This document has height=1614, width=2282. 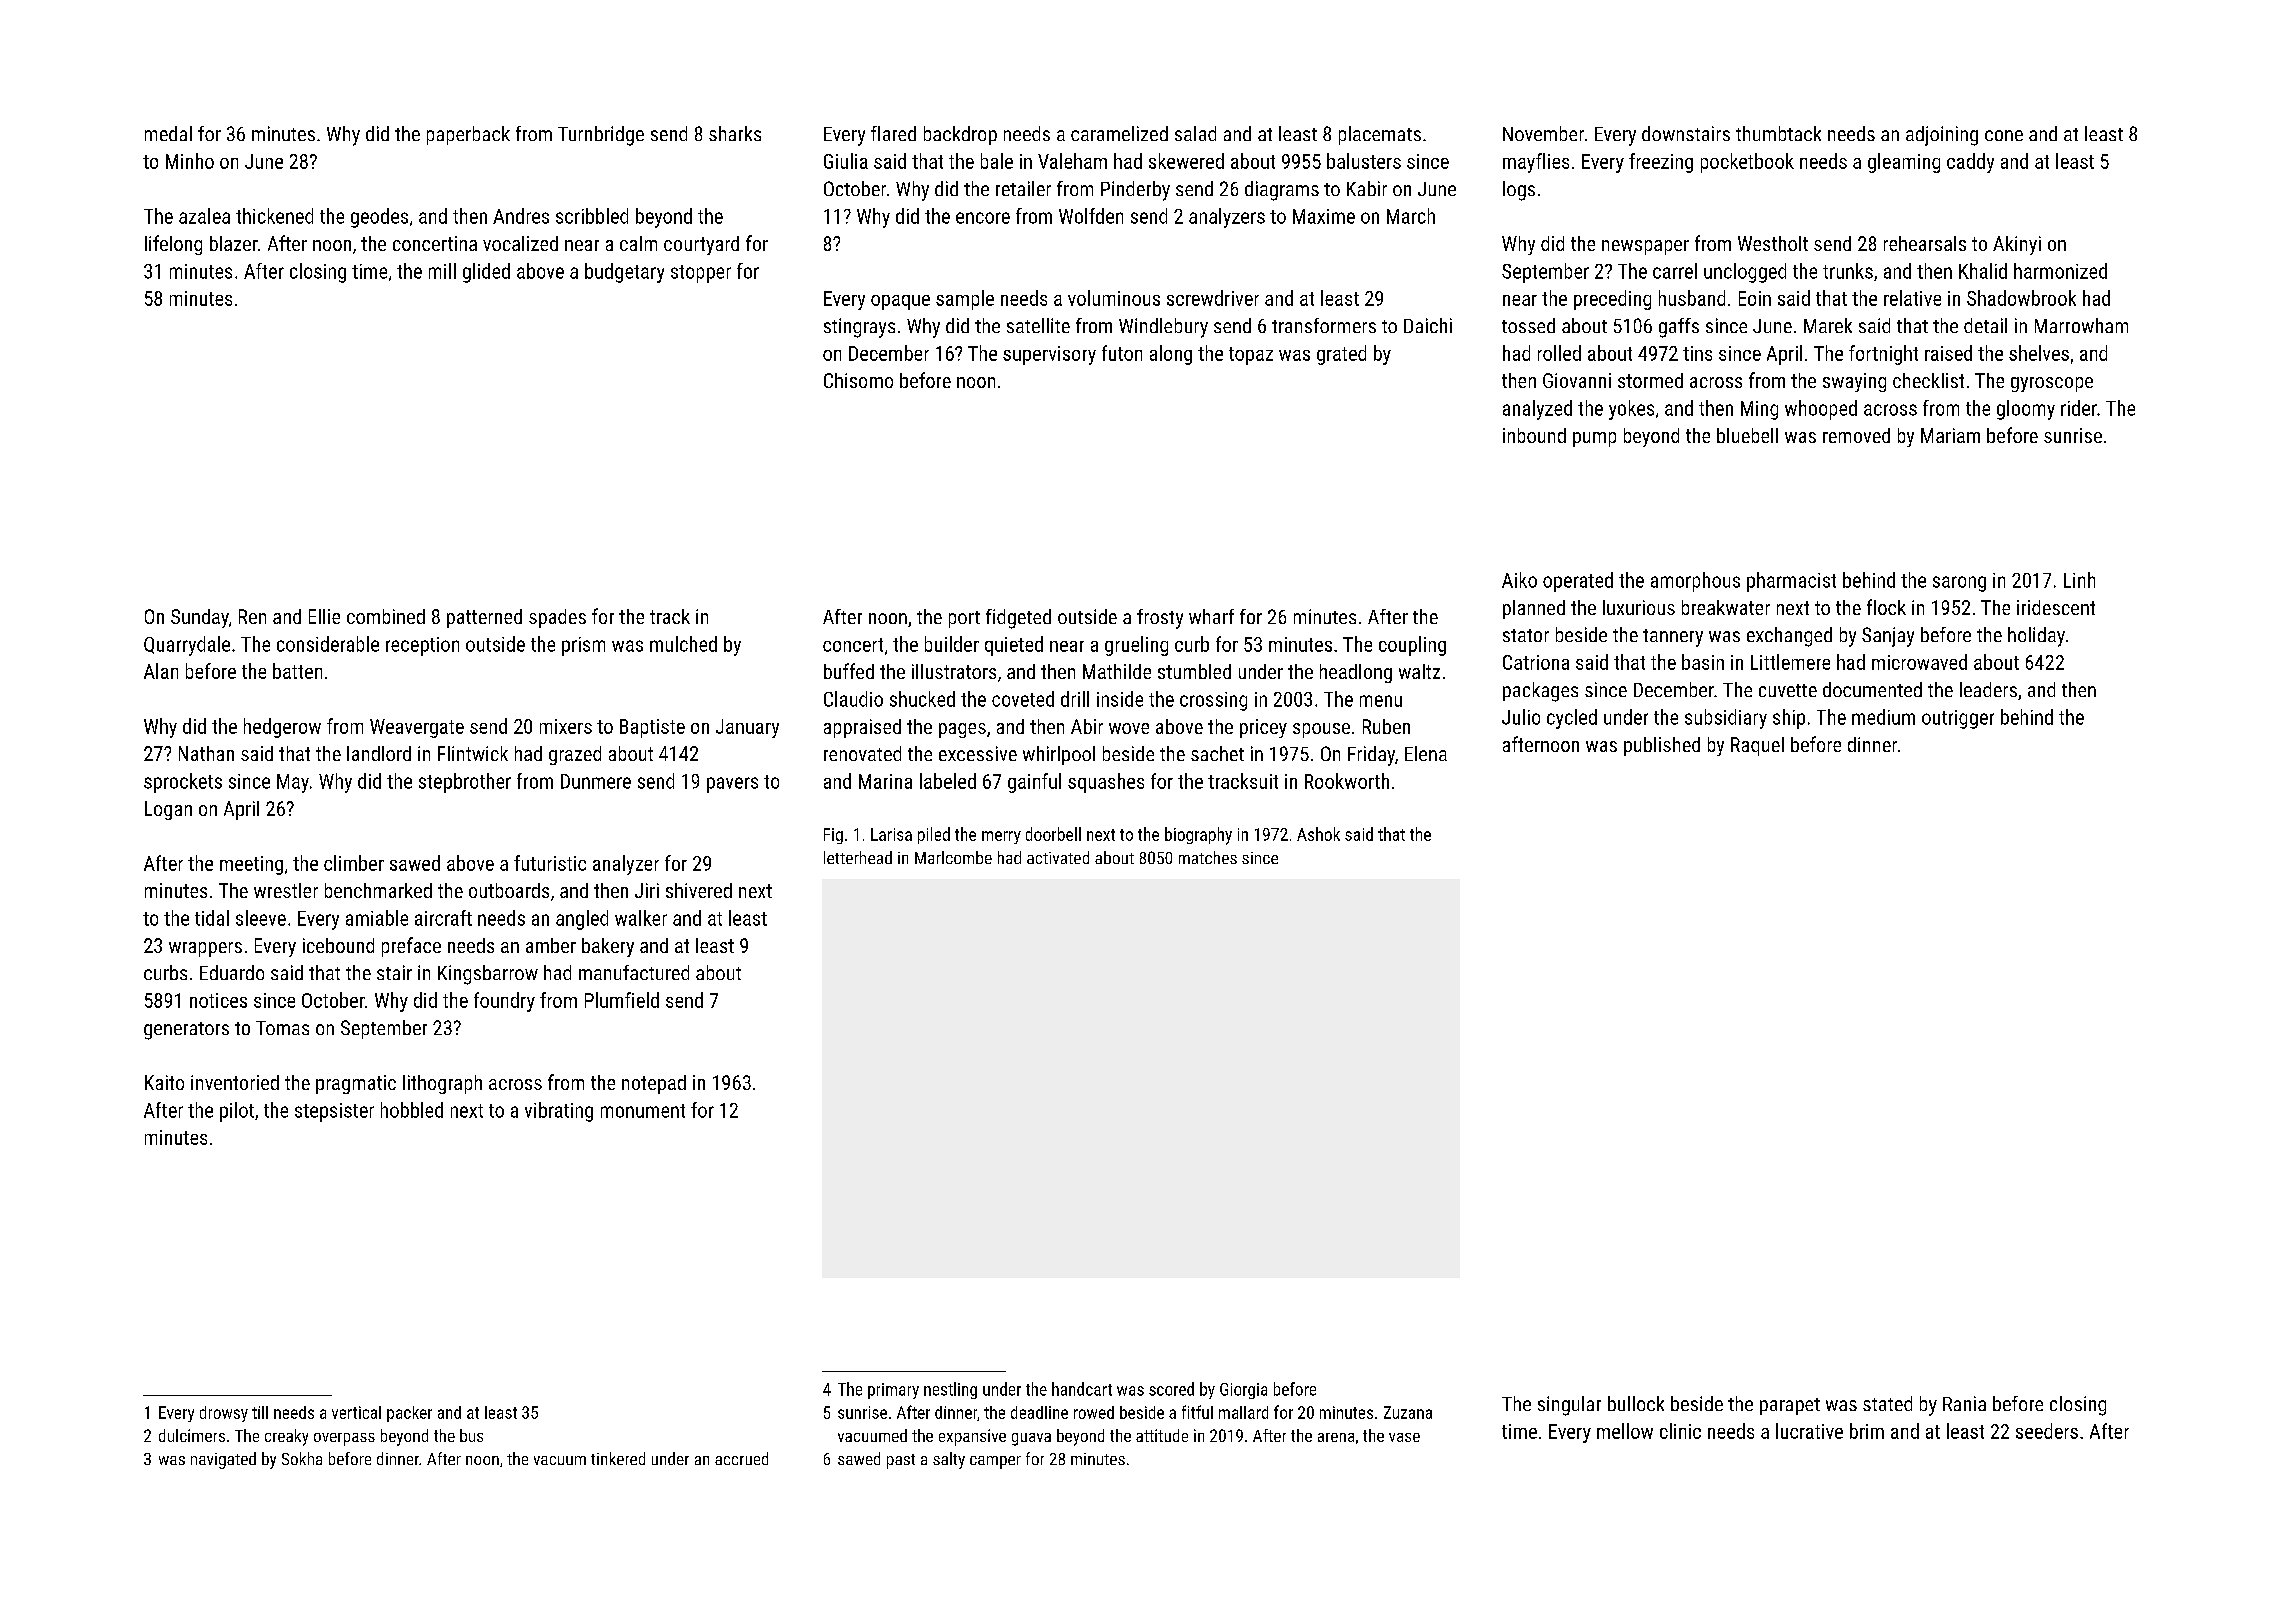 I want to click on Rookworth, so click(x=1347, y=781).
